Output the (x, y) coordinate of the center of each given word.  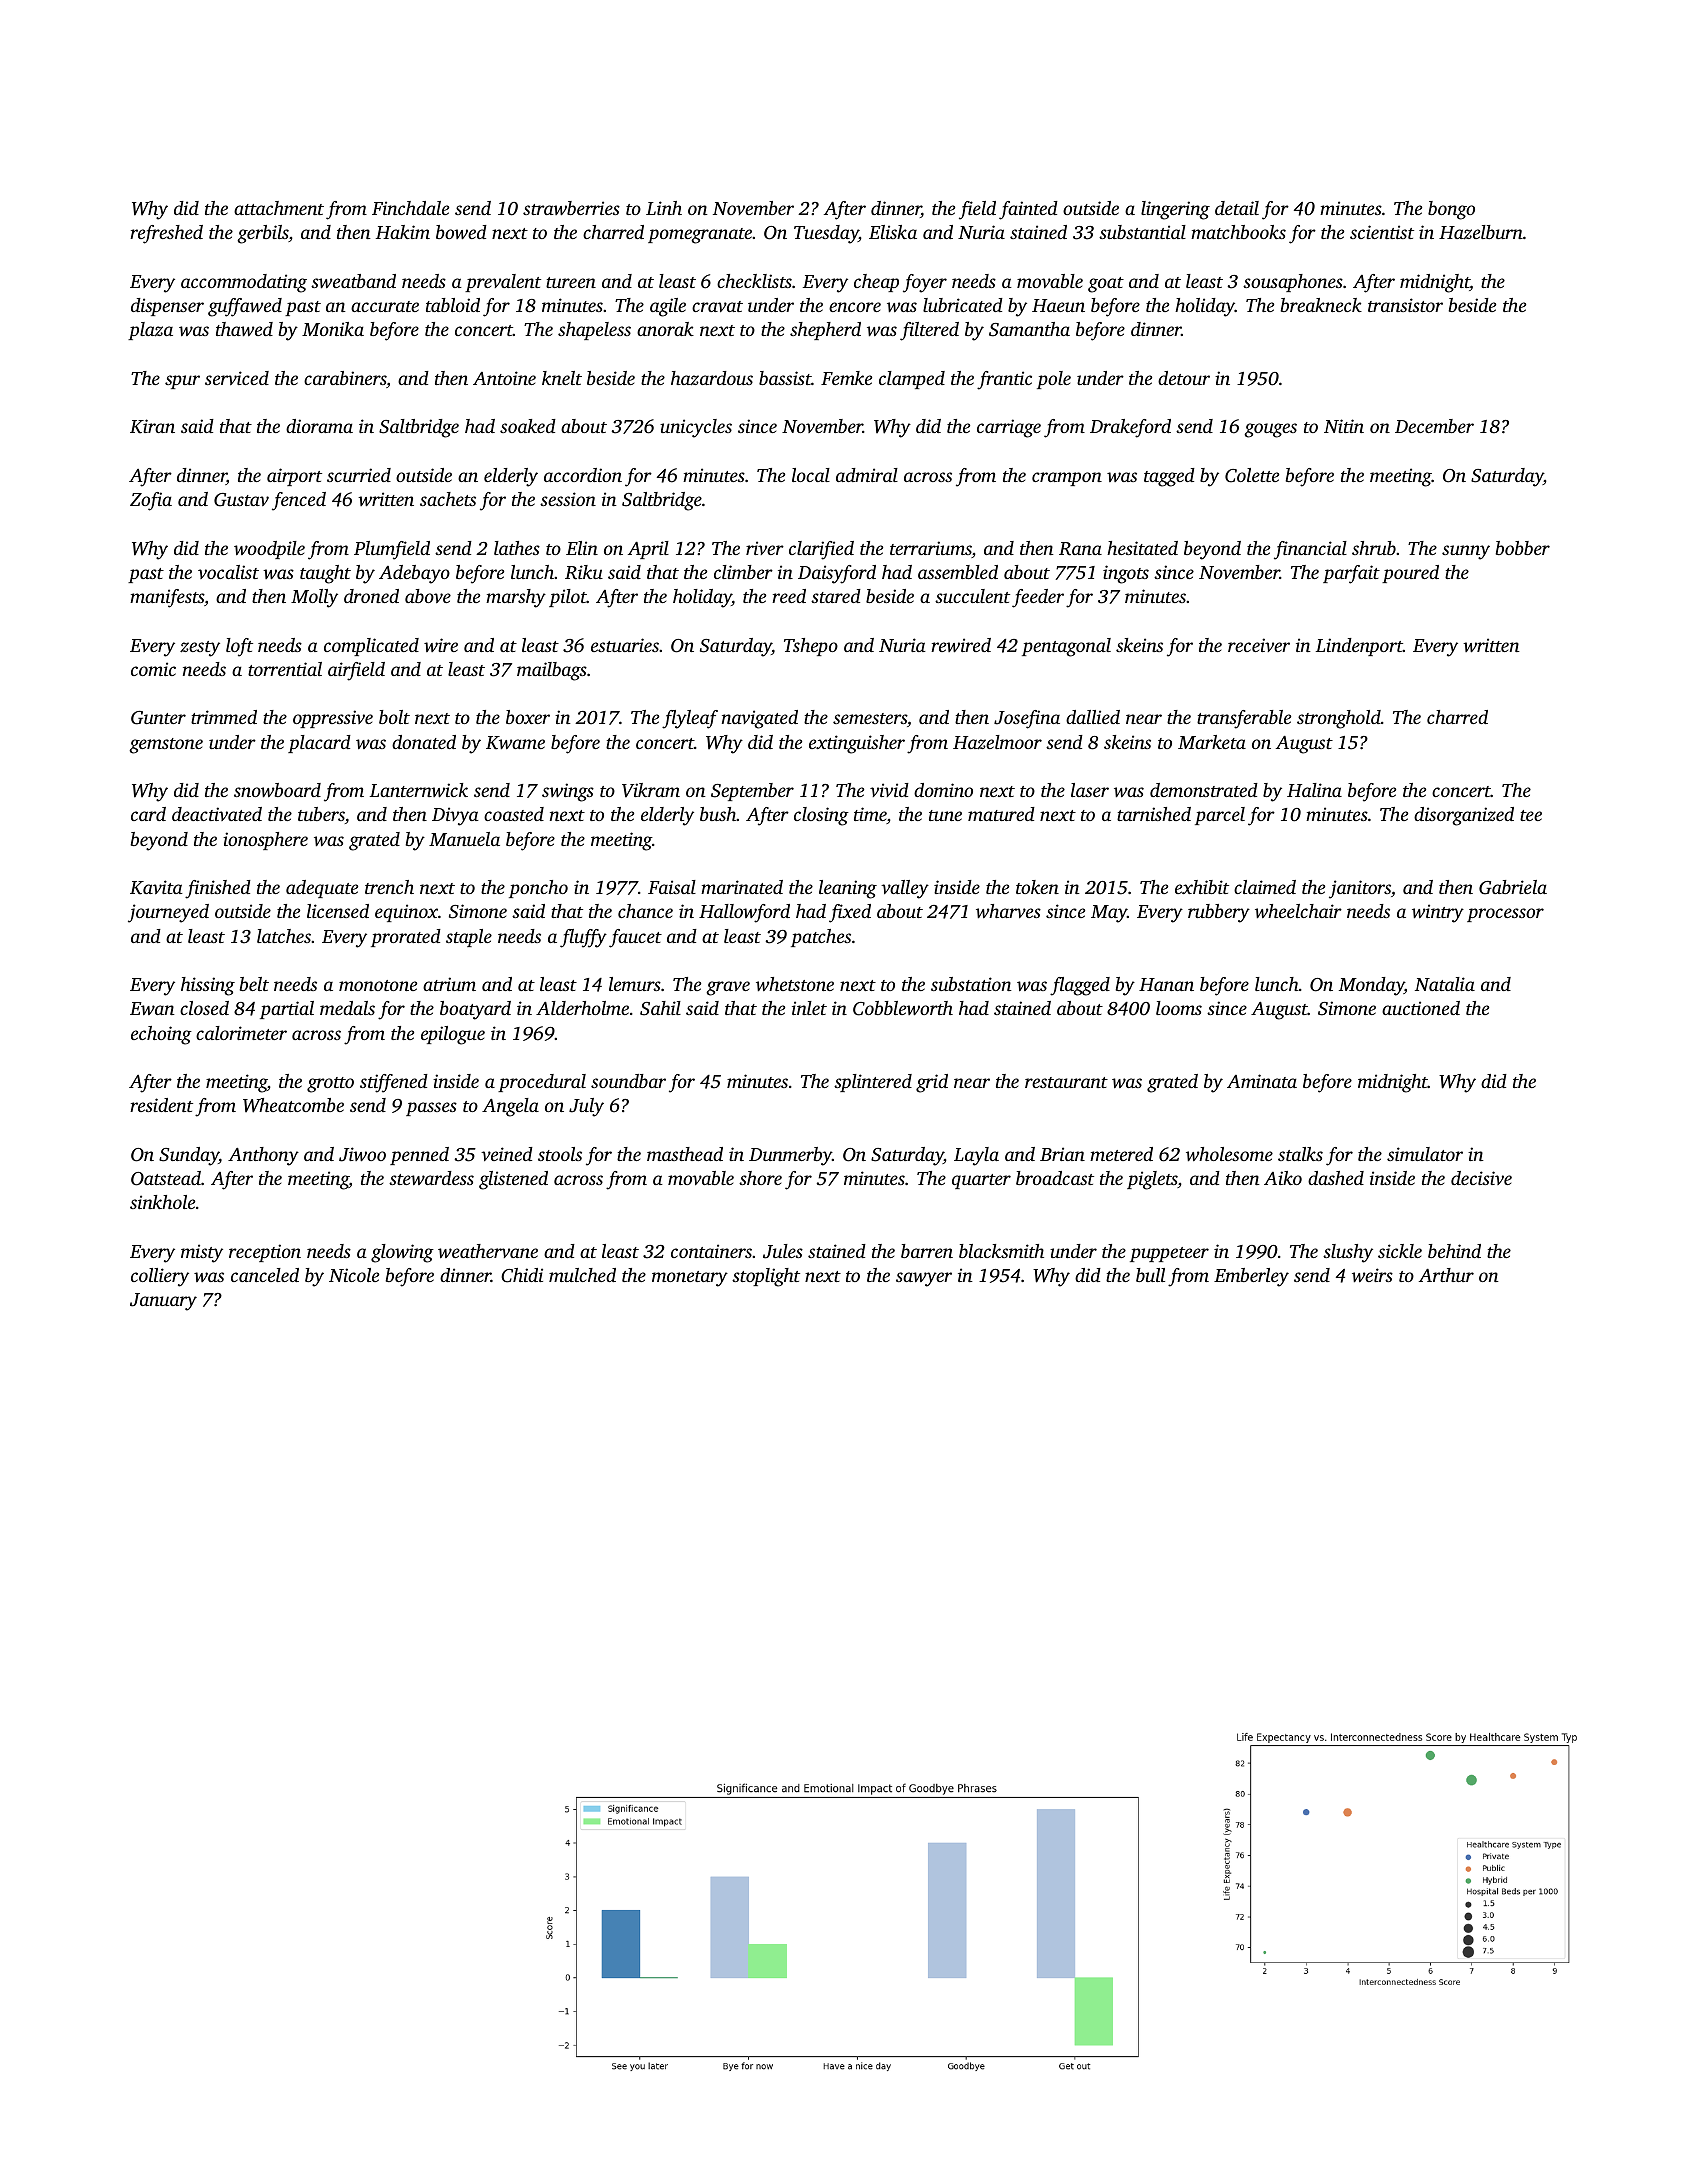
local (811, 475)
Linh (664, 208)
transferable (1244, 719)
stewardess (431, 1178)
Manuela (464, 839)
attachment (279, 208)
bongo (1451, 210)
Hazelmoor (997, 742)
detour (1184, 378)
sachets (448, 499)
